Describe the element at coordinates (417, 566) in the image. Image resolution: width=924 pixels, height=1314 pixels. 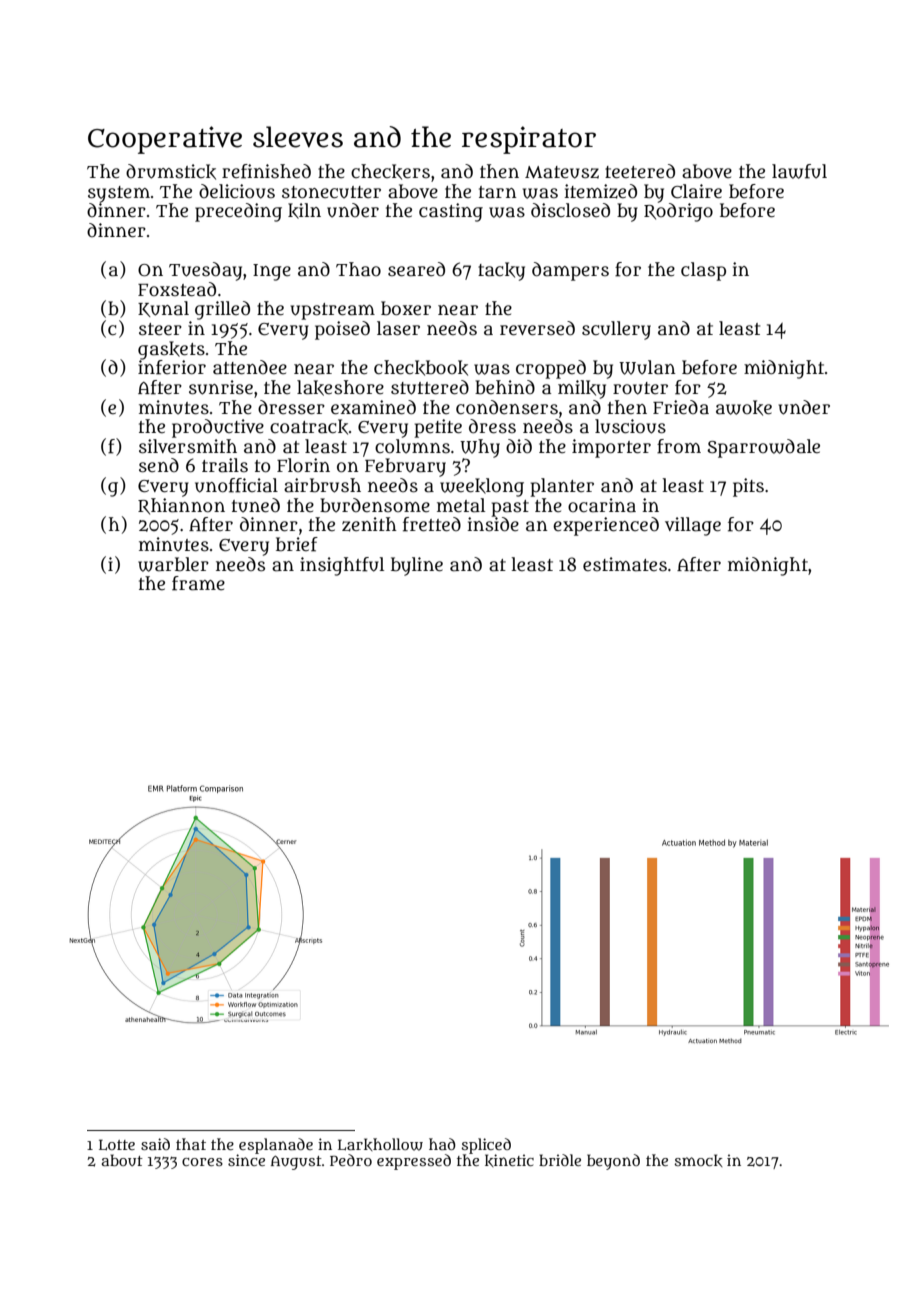
I see `byline` at that location.
